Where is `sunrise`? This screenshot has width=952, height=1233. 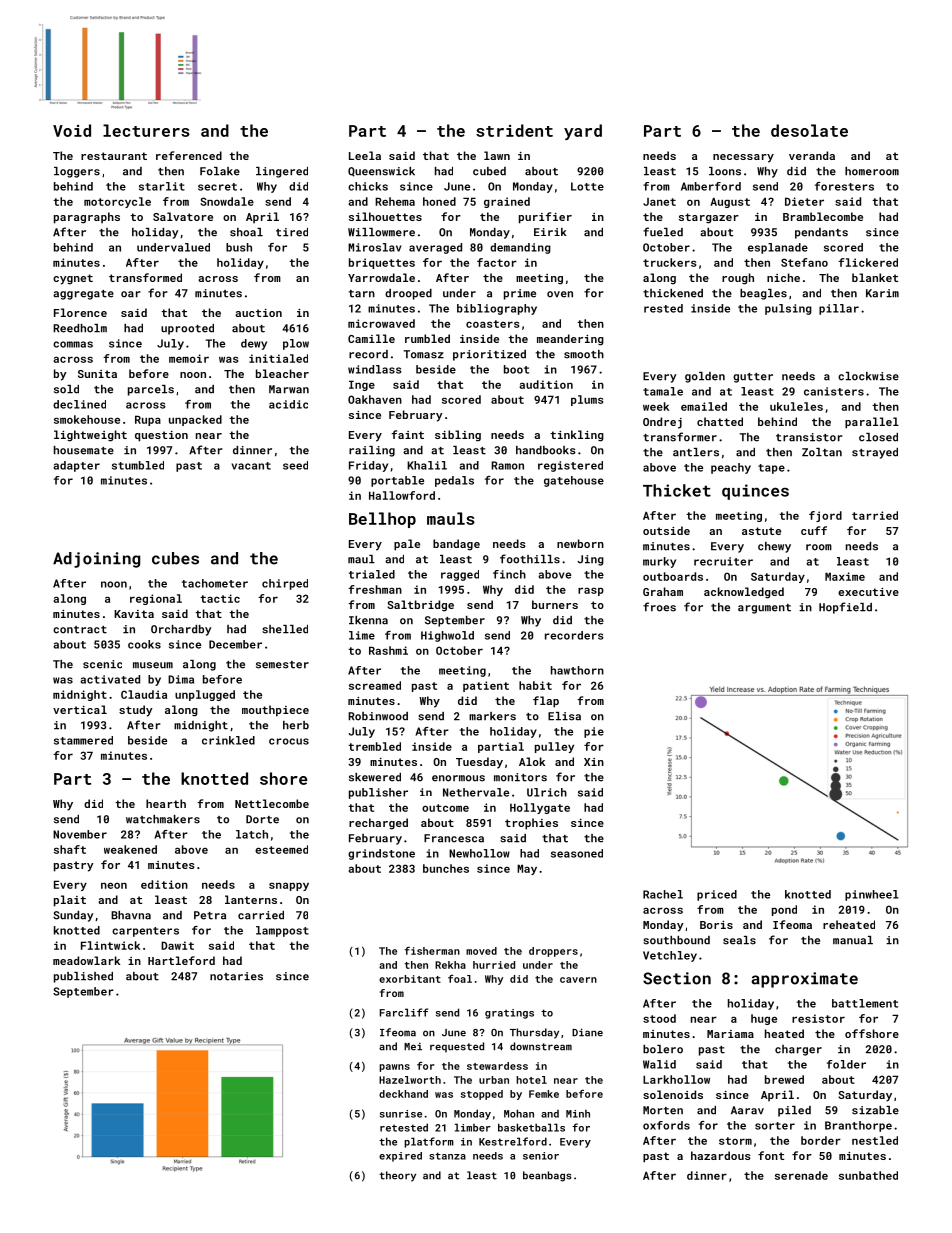
sunrise is located at coordinates (401, 1114).
